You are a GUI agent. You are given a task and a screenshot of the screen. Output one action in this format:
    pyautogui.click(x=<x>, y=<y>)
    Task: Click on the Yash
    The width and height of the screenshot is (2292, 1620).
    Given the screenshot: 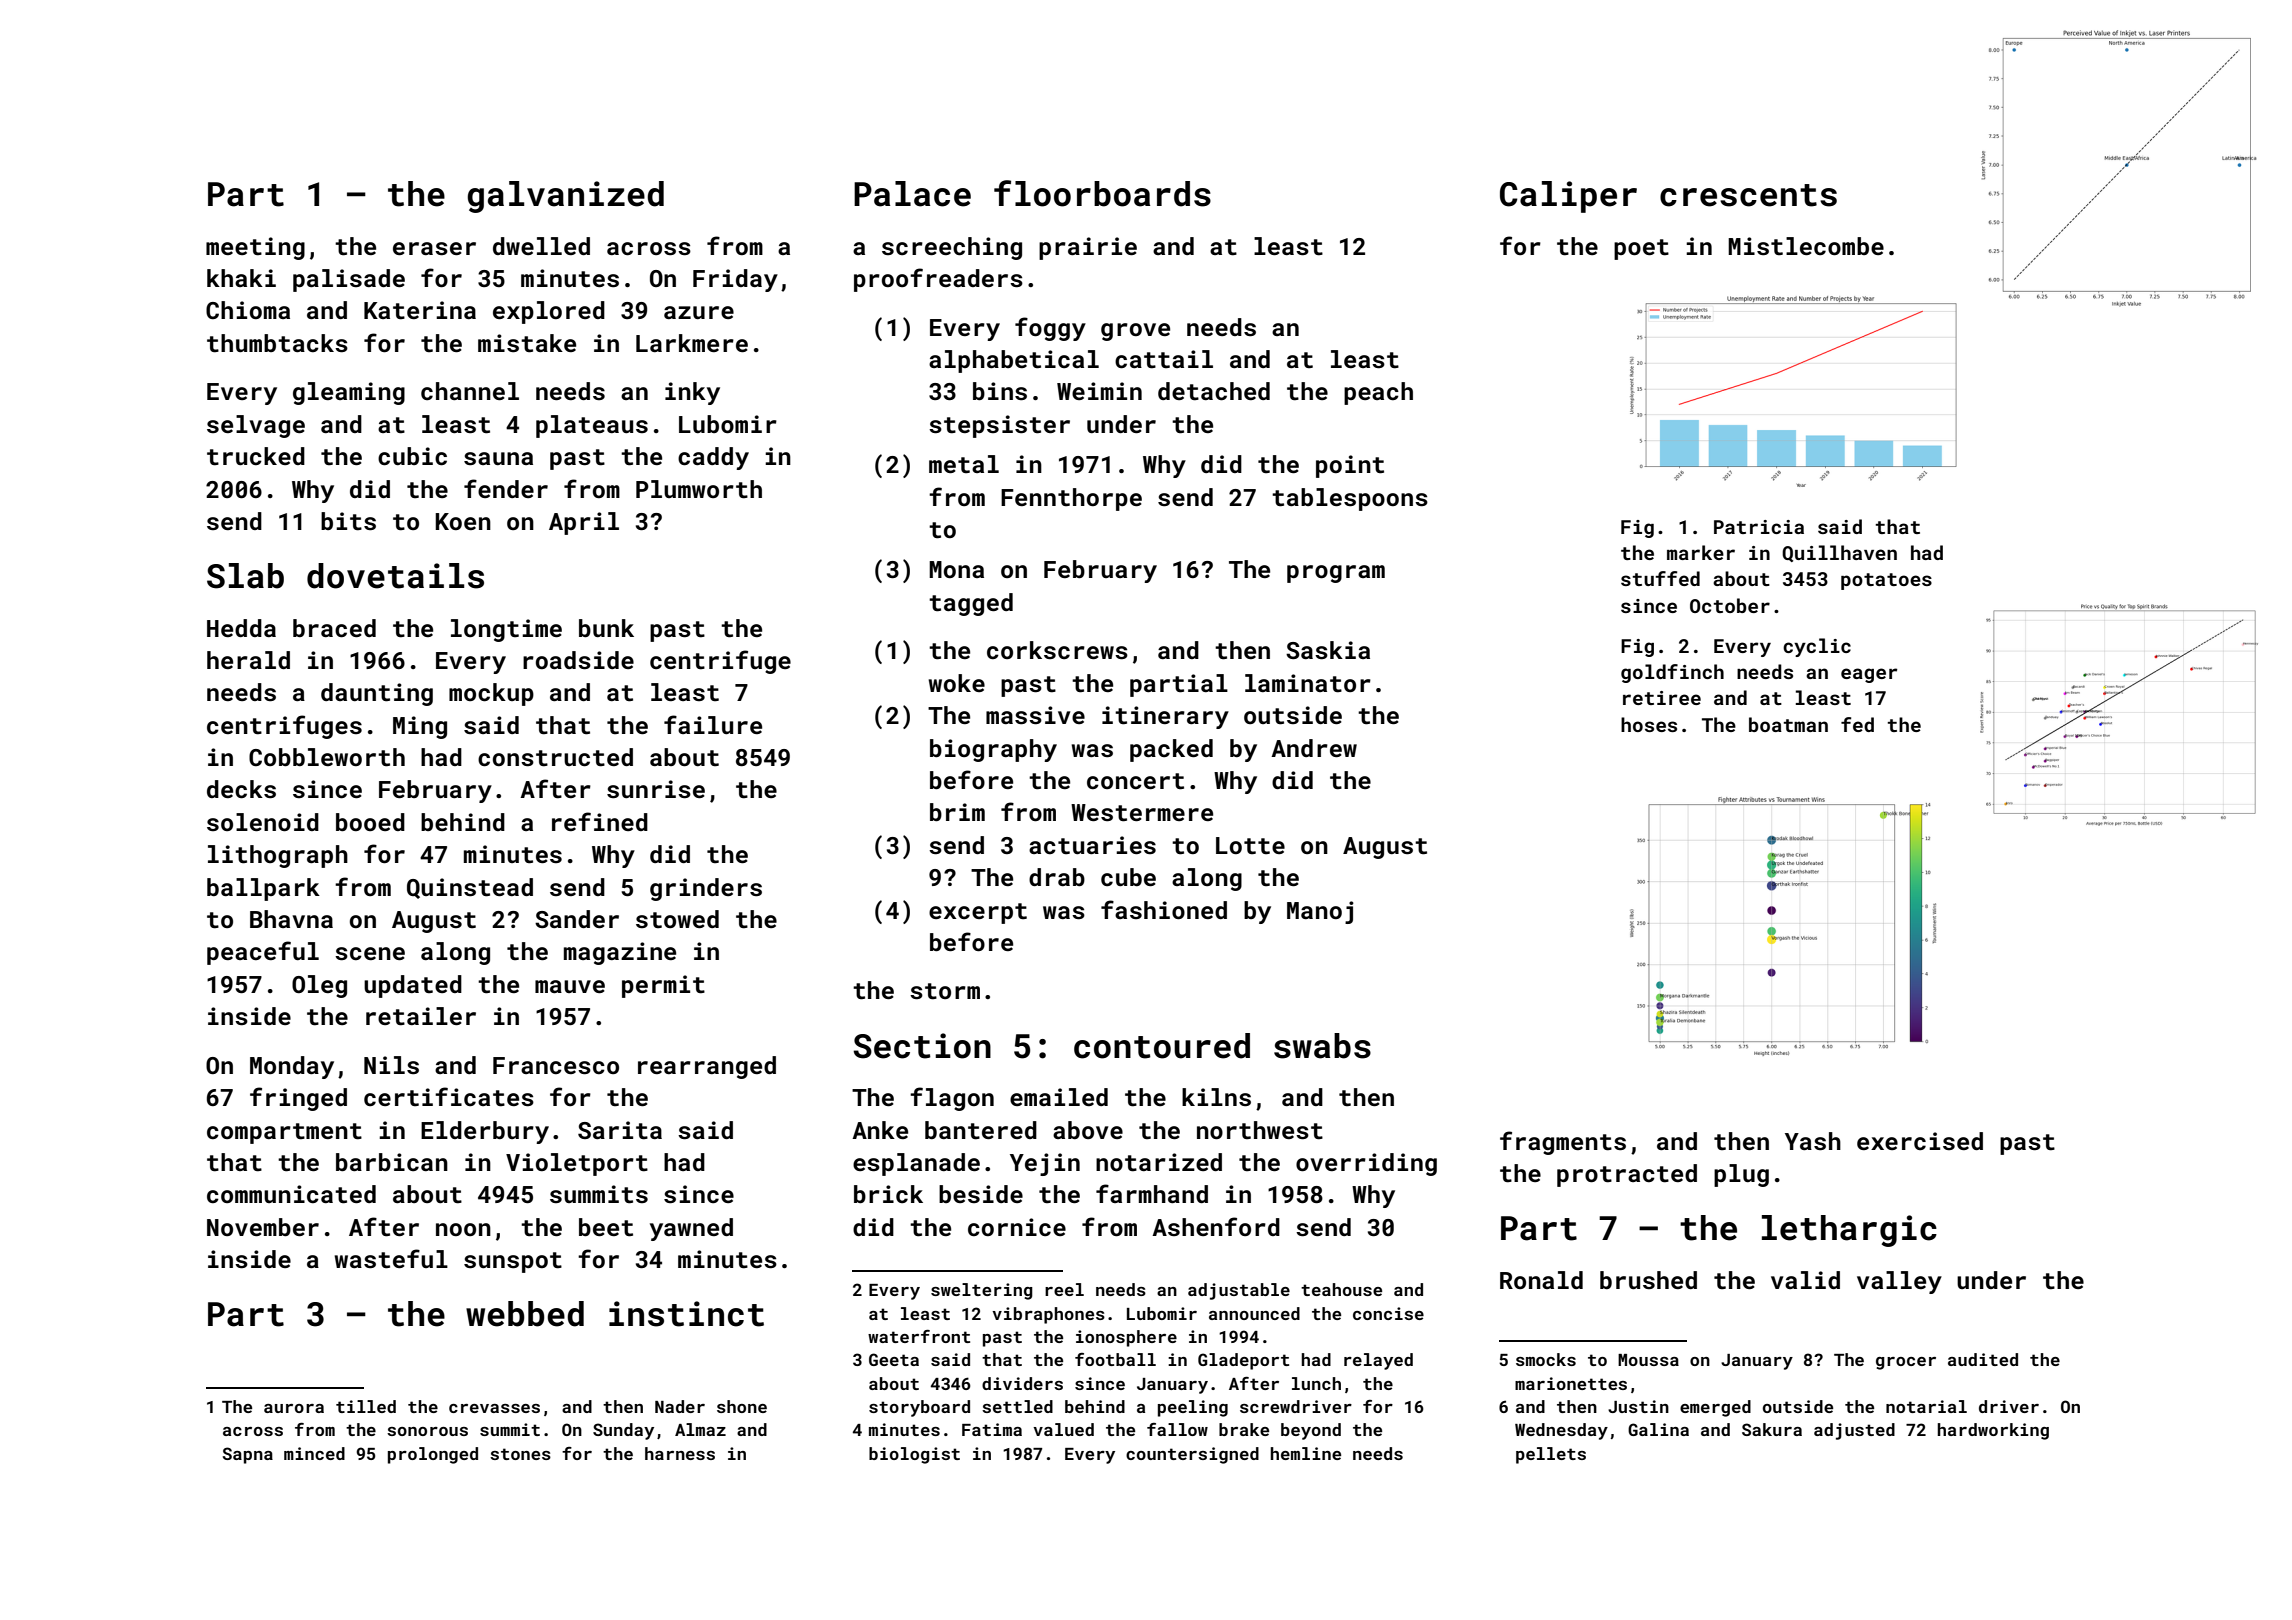 What is the action you would take?
    pyautogui.click(x=1813, y=1141)
